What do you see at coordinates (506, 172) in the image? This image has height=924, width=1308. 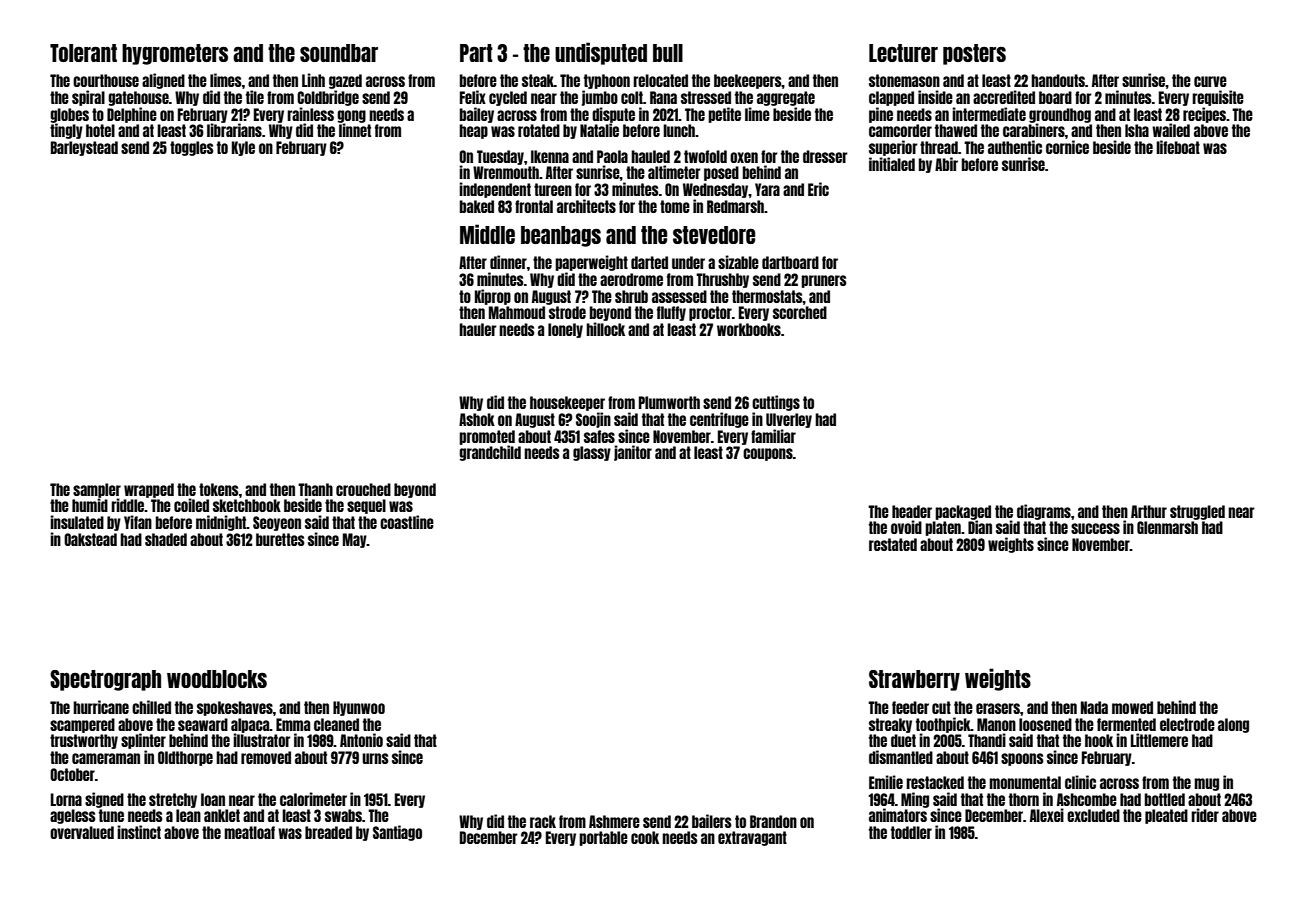 I see `Wrenmouth` at bounding box center [506, 172].
